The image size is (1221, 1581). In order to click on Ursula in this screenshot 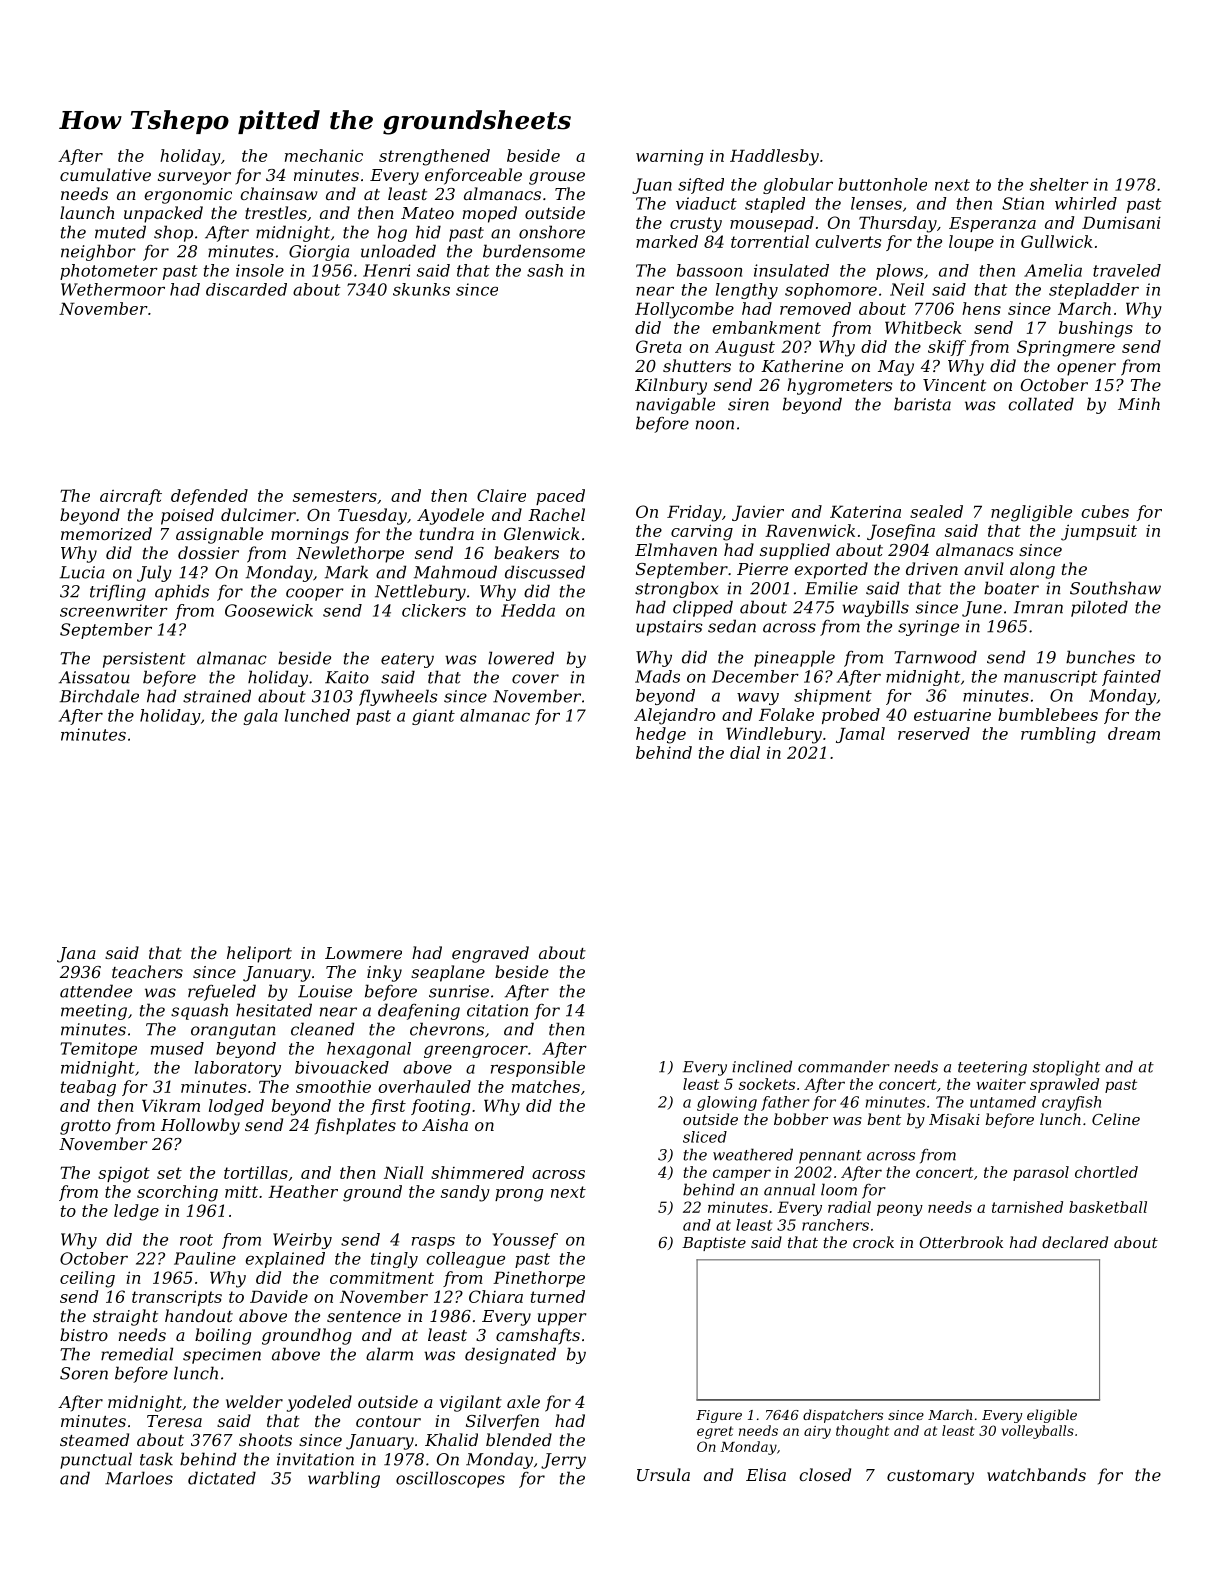, I will do `click(663, 1474)`.
